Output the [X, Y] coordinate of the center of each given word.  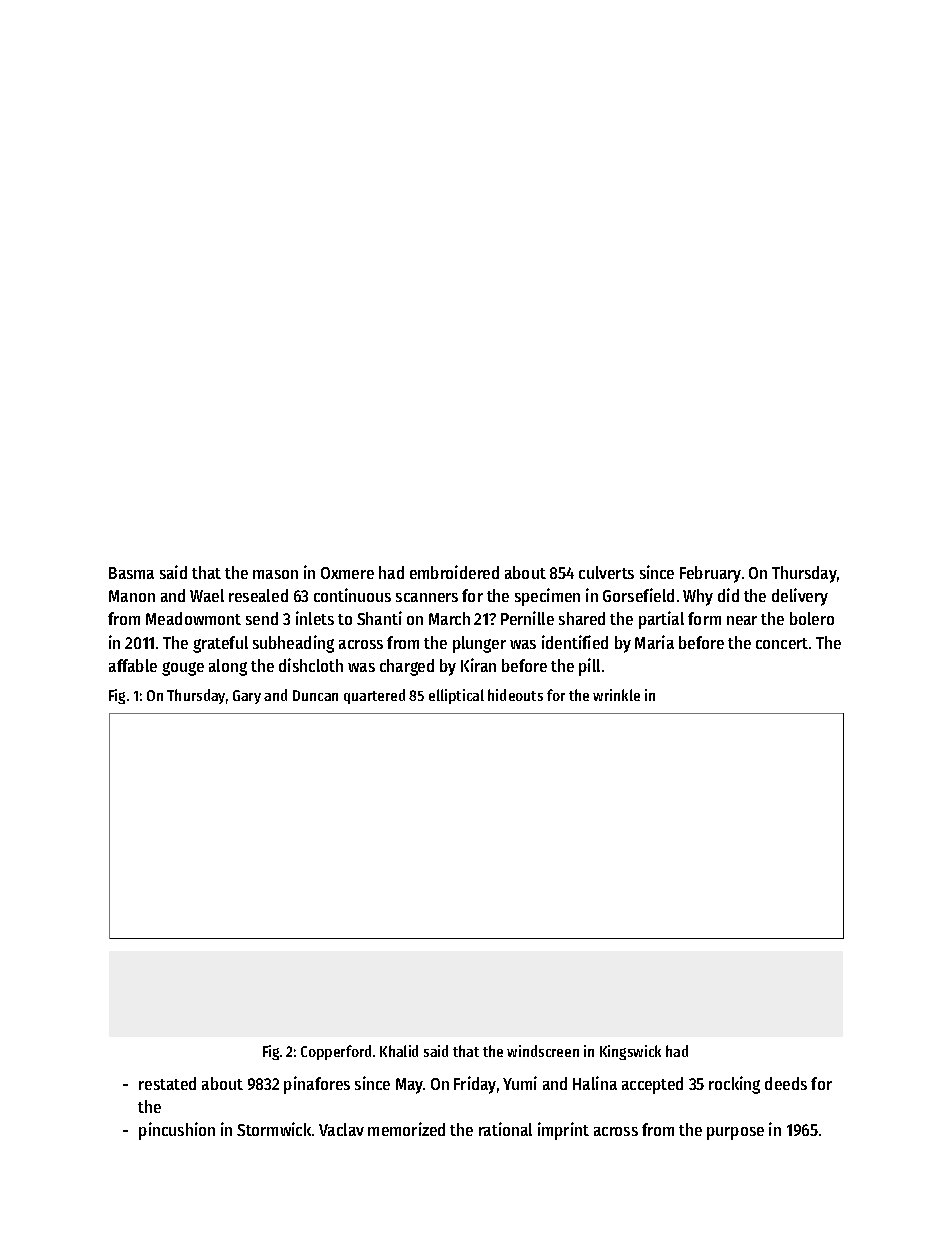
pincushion [177, 1131]
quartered [374, 696]
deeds [786, 1083]
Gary [247, 697]
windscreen [543, 1051]
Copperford [336, 1052]
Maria [654, 642]
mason [275, 574]
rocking [734, 1085]
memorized [406, 1129]
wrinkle [616, 695]
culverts [606, 572]
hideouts [515, 695]
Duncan [315, 695]
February [710, 574]
